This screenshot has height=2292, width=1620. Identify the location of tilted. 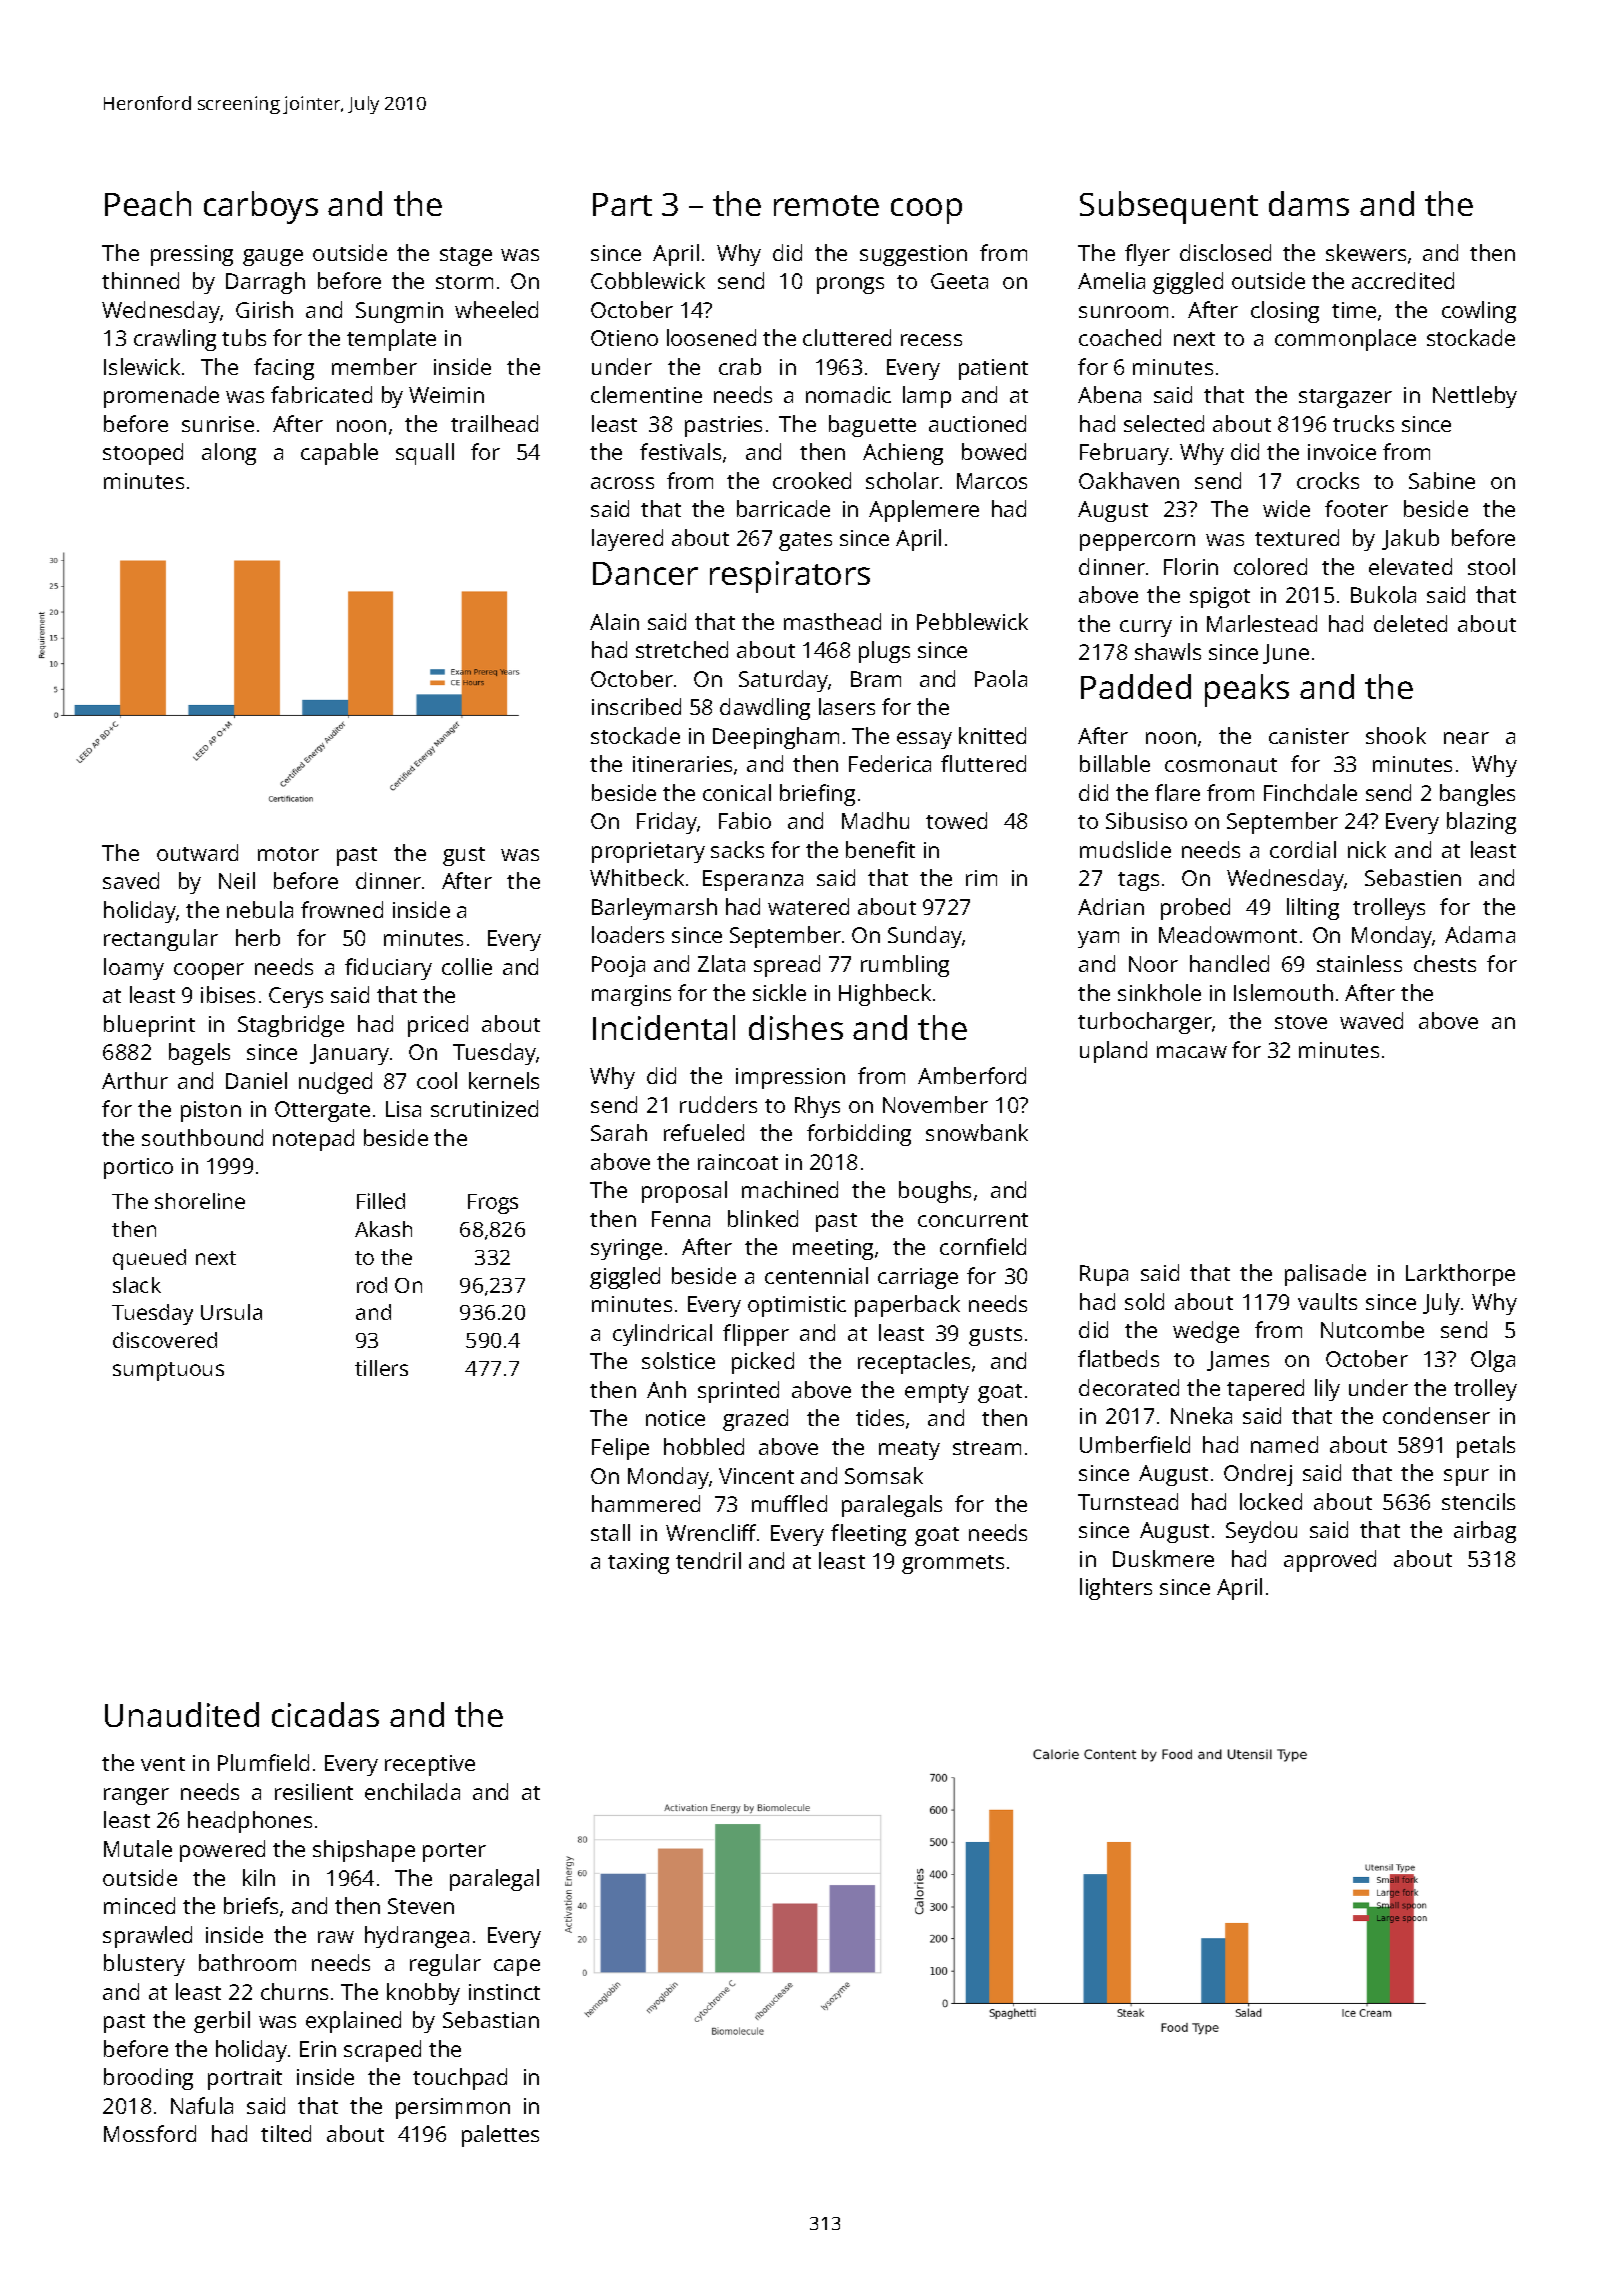
(286, 2133).
